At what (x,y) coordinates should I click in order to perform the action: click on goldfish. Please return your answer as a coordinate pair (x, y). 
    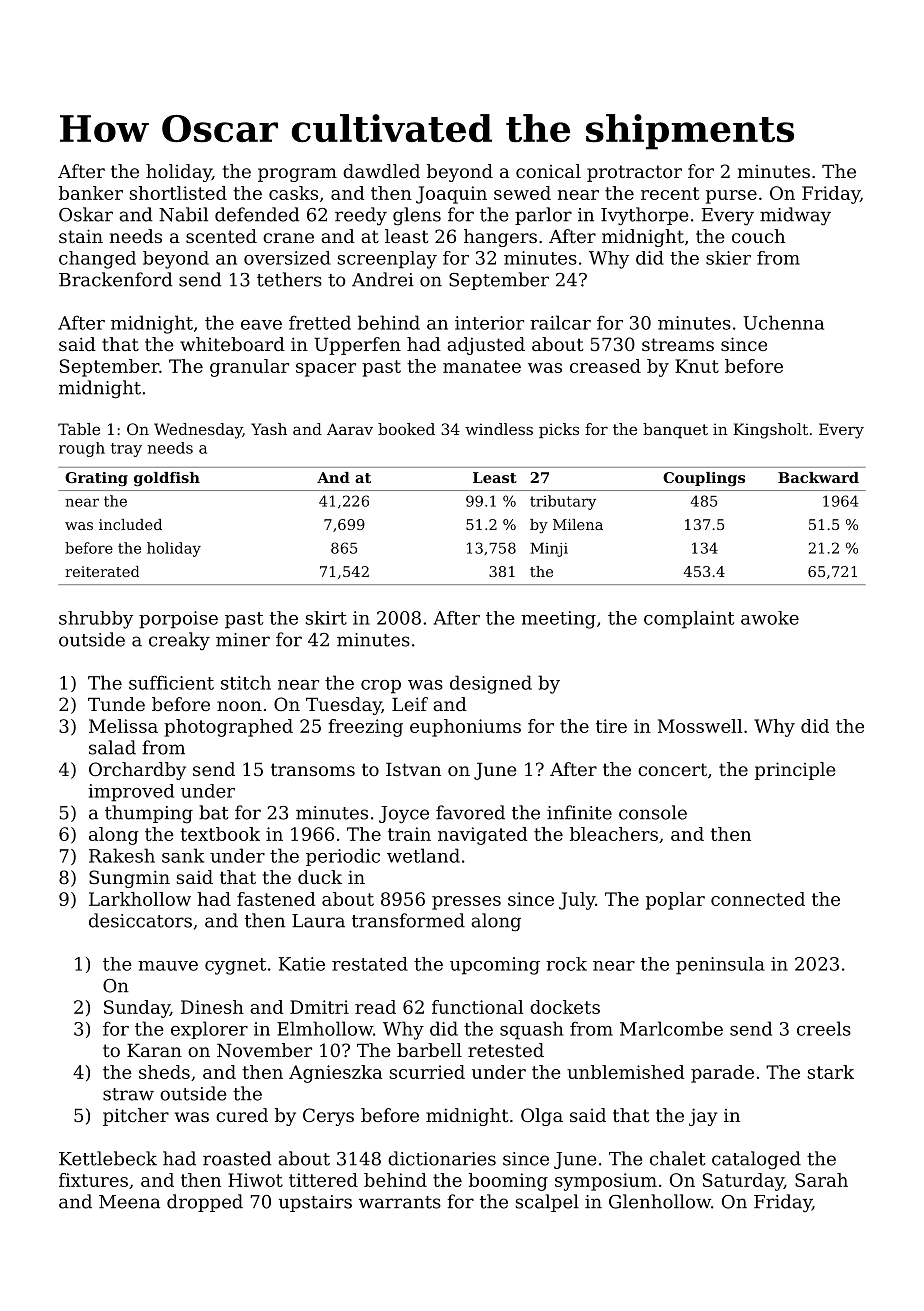
    Looking at the image, I should click on (167, 479).
